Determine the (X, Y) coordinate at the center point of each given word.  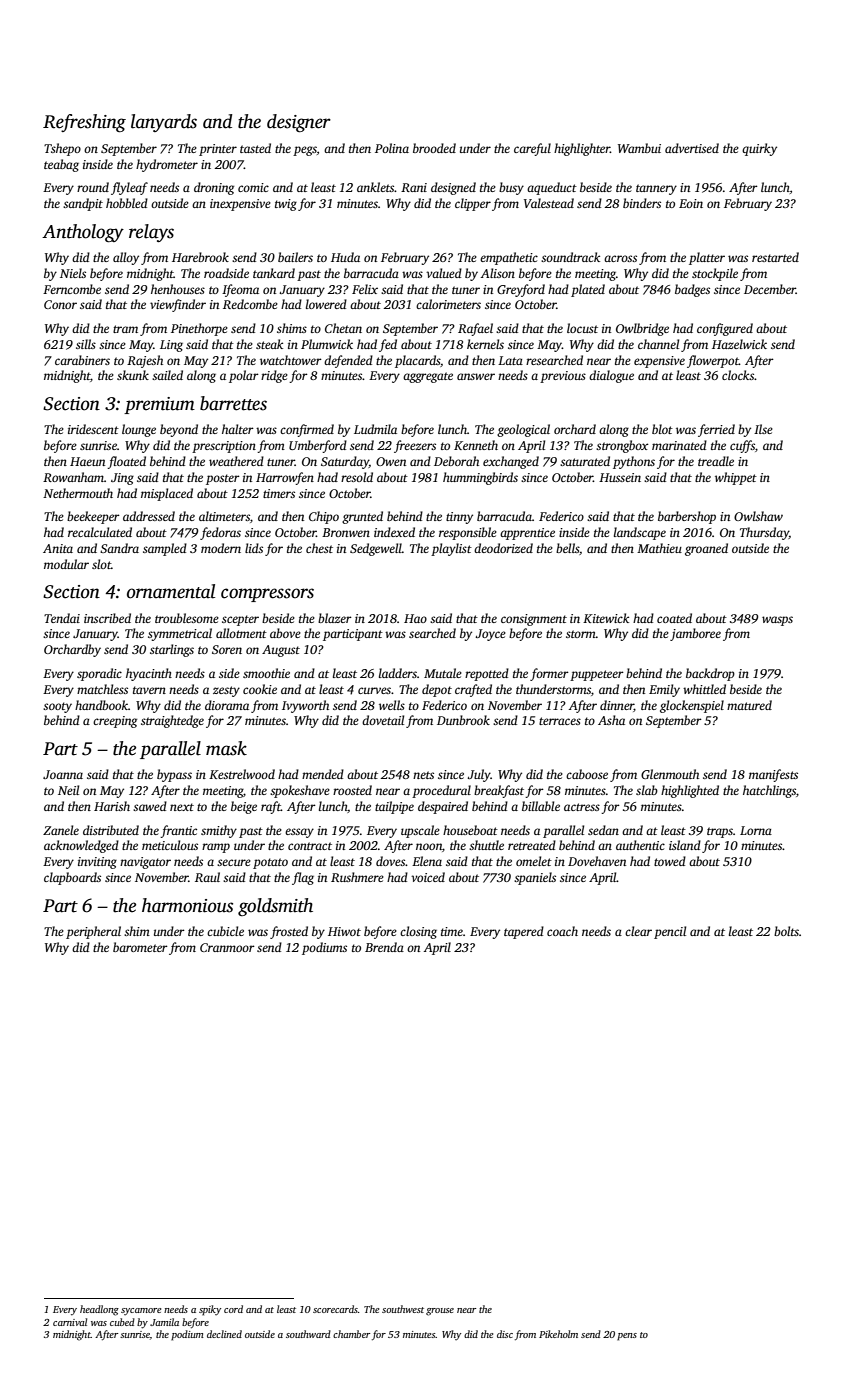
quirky (759, 149)
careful (532, 149)
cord (233, 1309)
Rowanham (73, 477)
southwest (403, 1309)
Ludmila (375, 429)
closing (418, 932)
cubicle (225, 931)
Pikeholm (558, 1334)
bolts (786, 931)
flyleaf (129, 188)
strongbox (622, 446)
